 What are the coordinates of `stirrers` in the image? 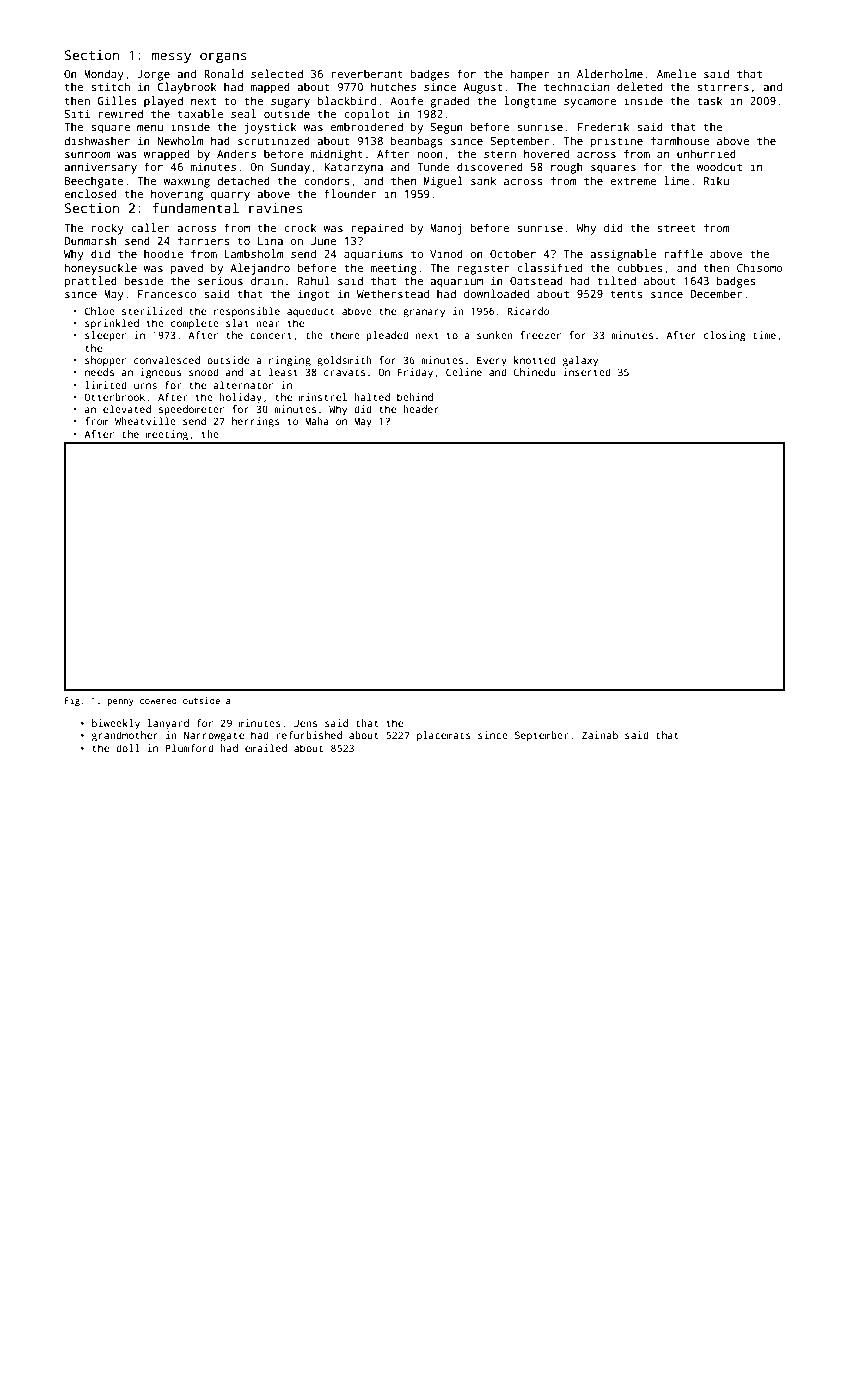 It's located at (723, 86).
